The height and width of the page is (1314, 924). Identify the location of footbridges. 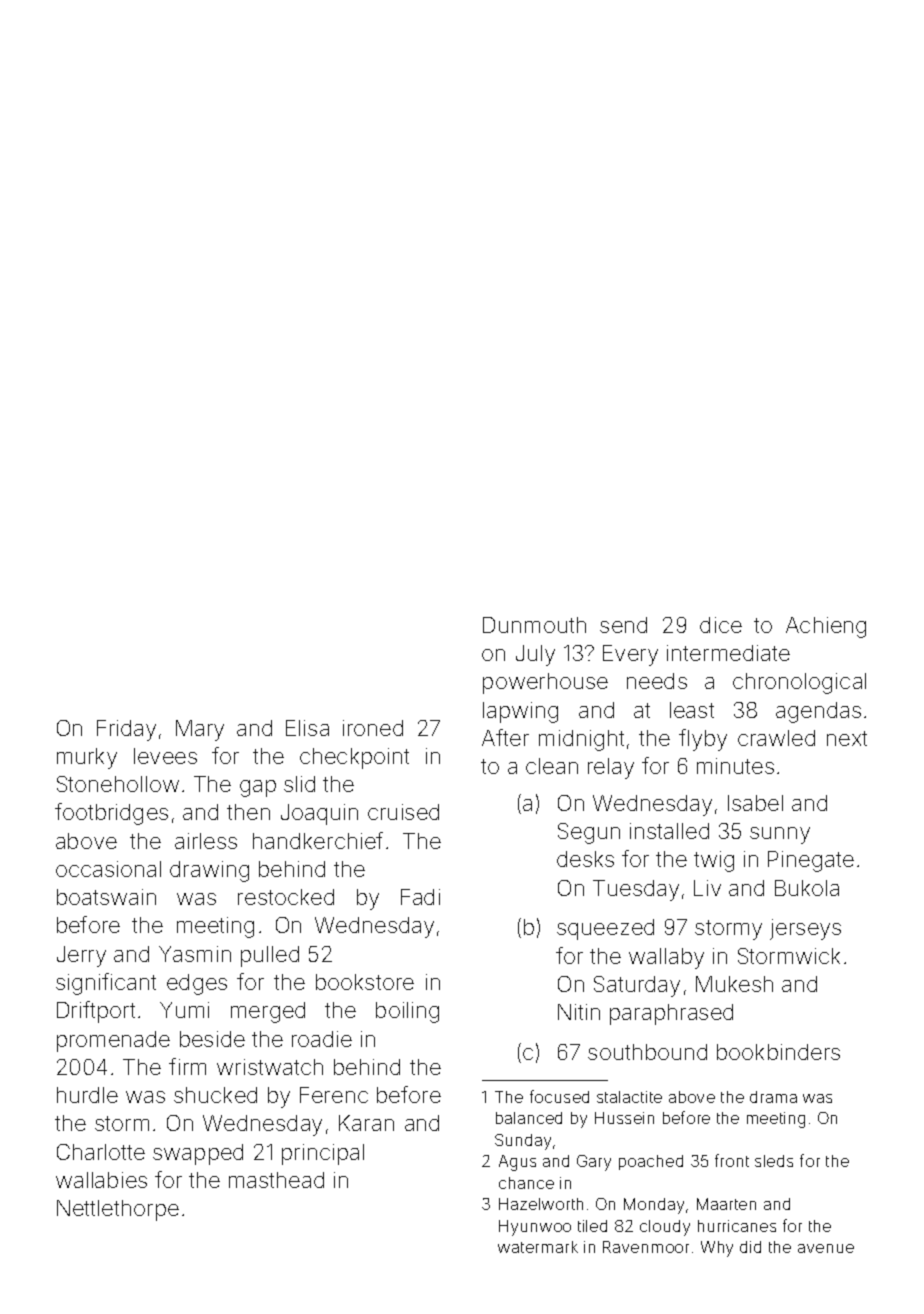
(111, 814).
